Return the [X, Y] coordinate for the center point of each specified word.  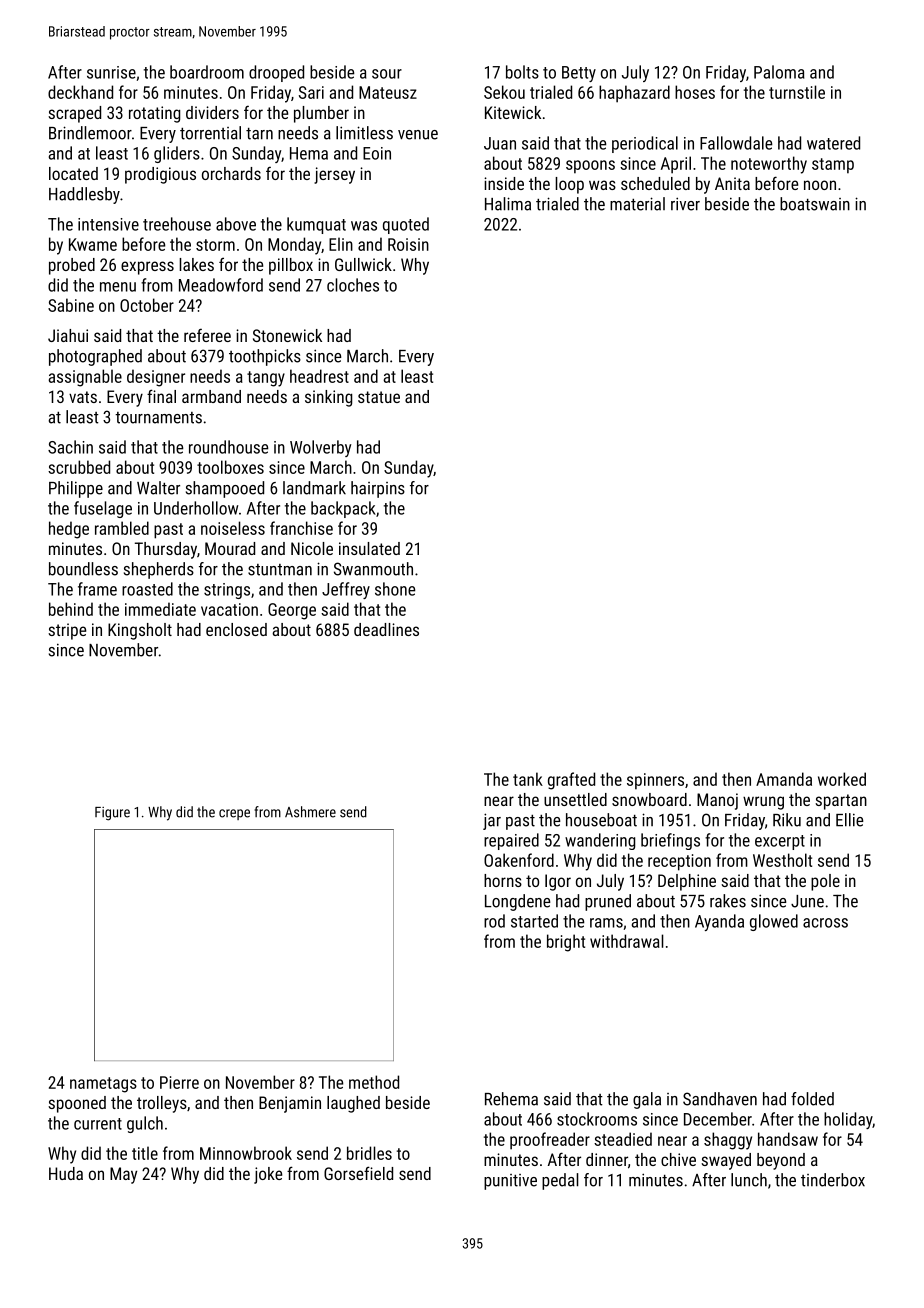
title [145, 1153]
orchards [231, 173]
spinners [655, 781]
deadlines [386, 629]
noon [820, 185]
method [374, 1082]
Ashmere [310, 812]
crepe [234, 814]
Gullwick [363, 264]
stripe [67, 631]
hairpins [378, 489]
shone [395, 589]
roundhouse [228, 447]
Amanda [784, 779]
